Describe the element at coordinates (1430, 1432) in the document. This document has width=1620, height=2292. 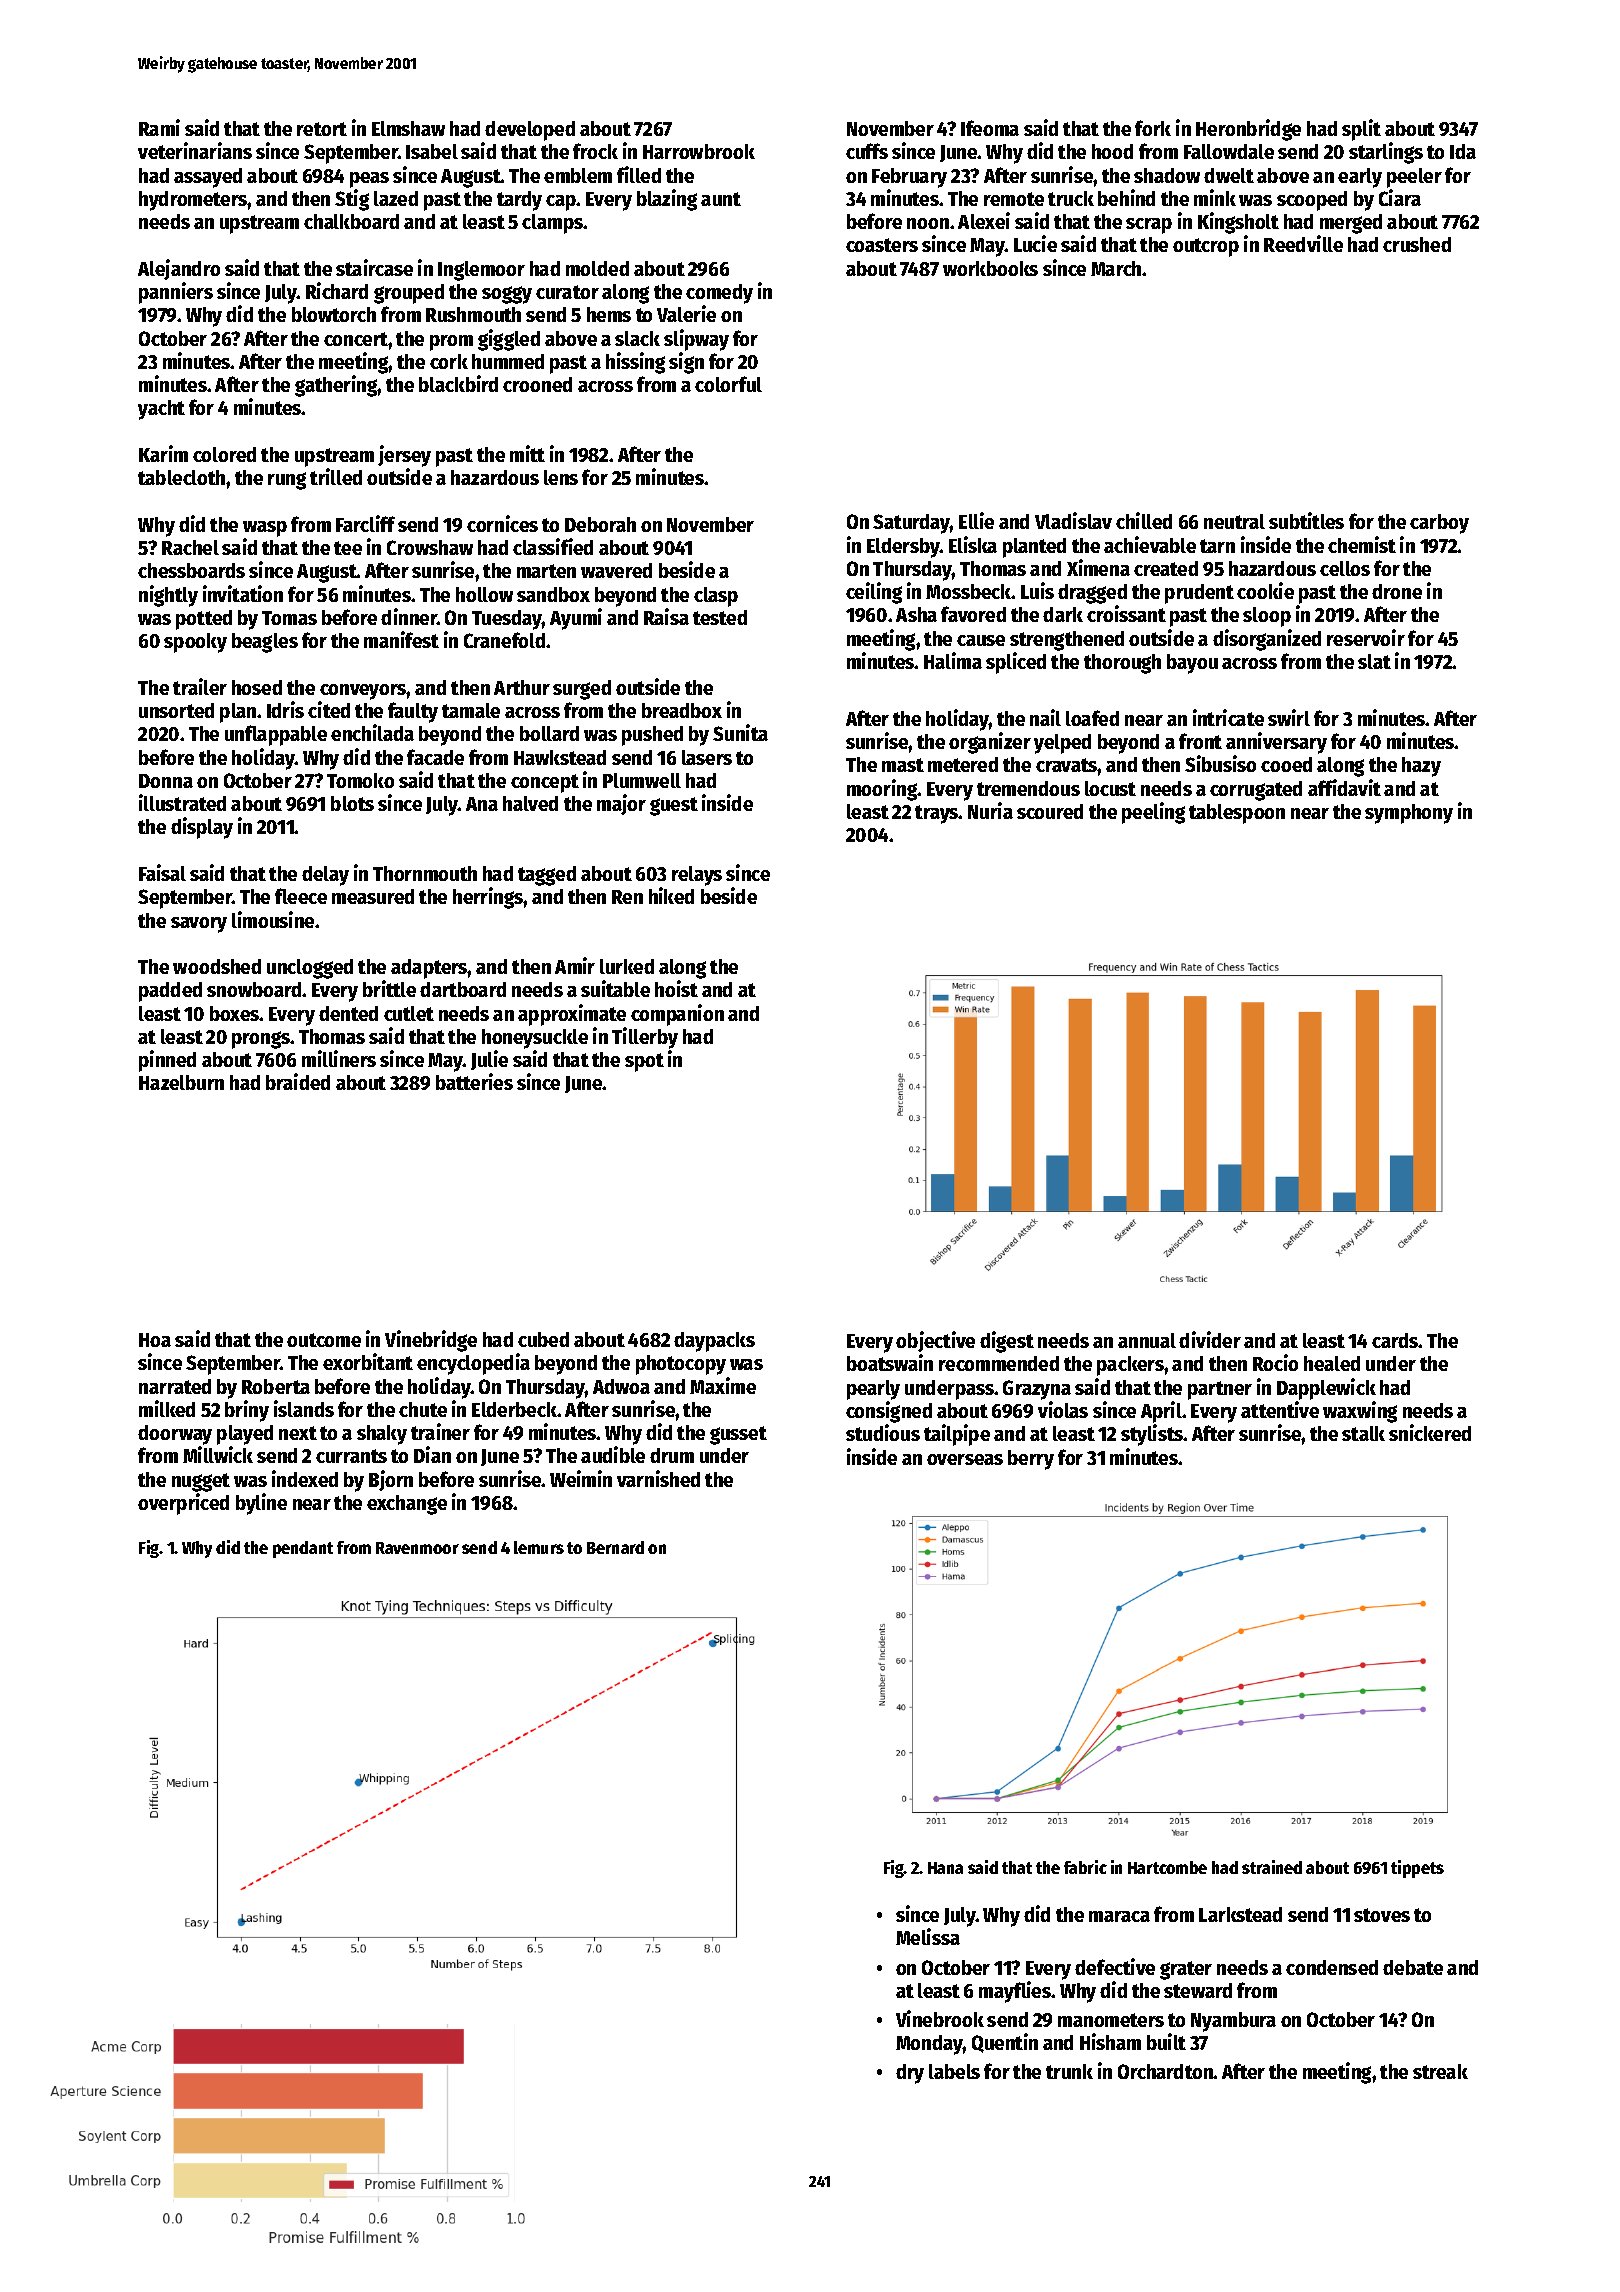
I see `snickered` at that location.
